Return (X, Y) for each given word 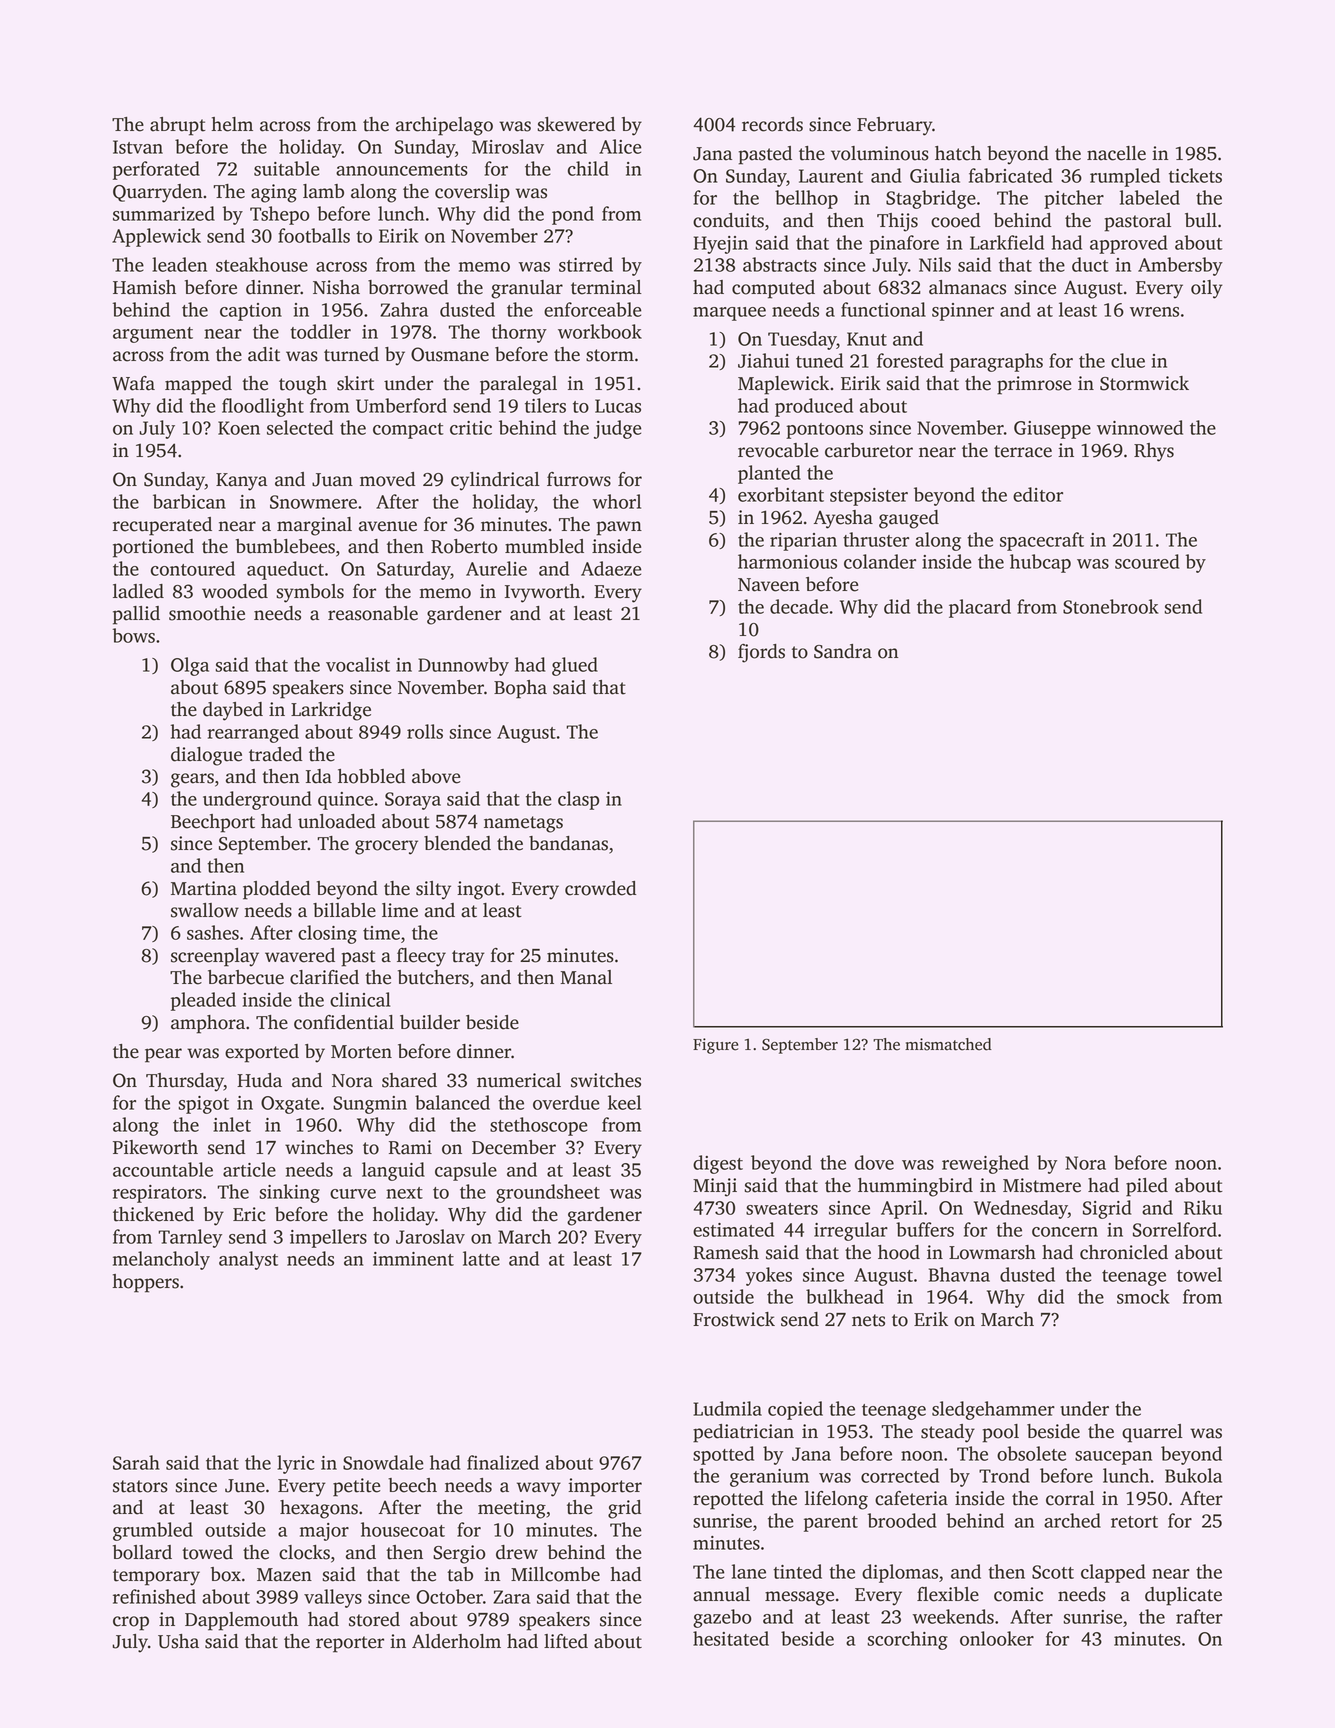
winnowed (1140, 427)
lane (749, 1571)
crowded (600, 888)
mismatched (948, 1044)
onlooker (997, 1638)
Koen (239, 428)
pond (573, 215)
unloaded (337, 821)
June (245, 1486)
